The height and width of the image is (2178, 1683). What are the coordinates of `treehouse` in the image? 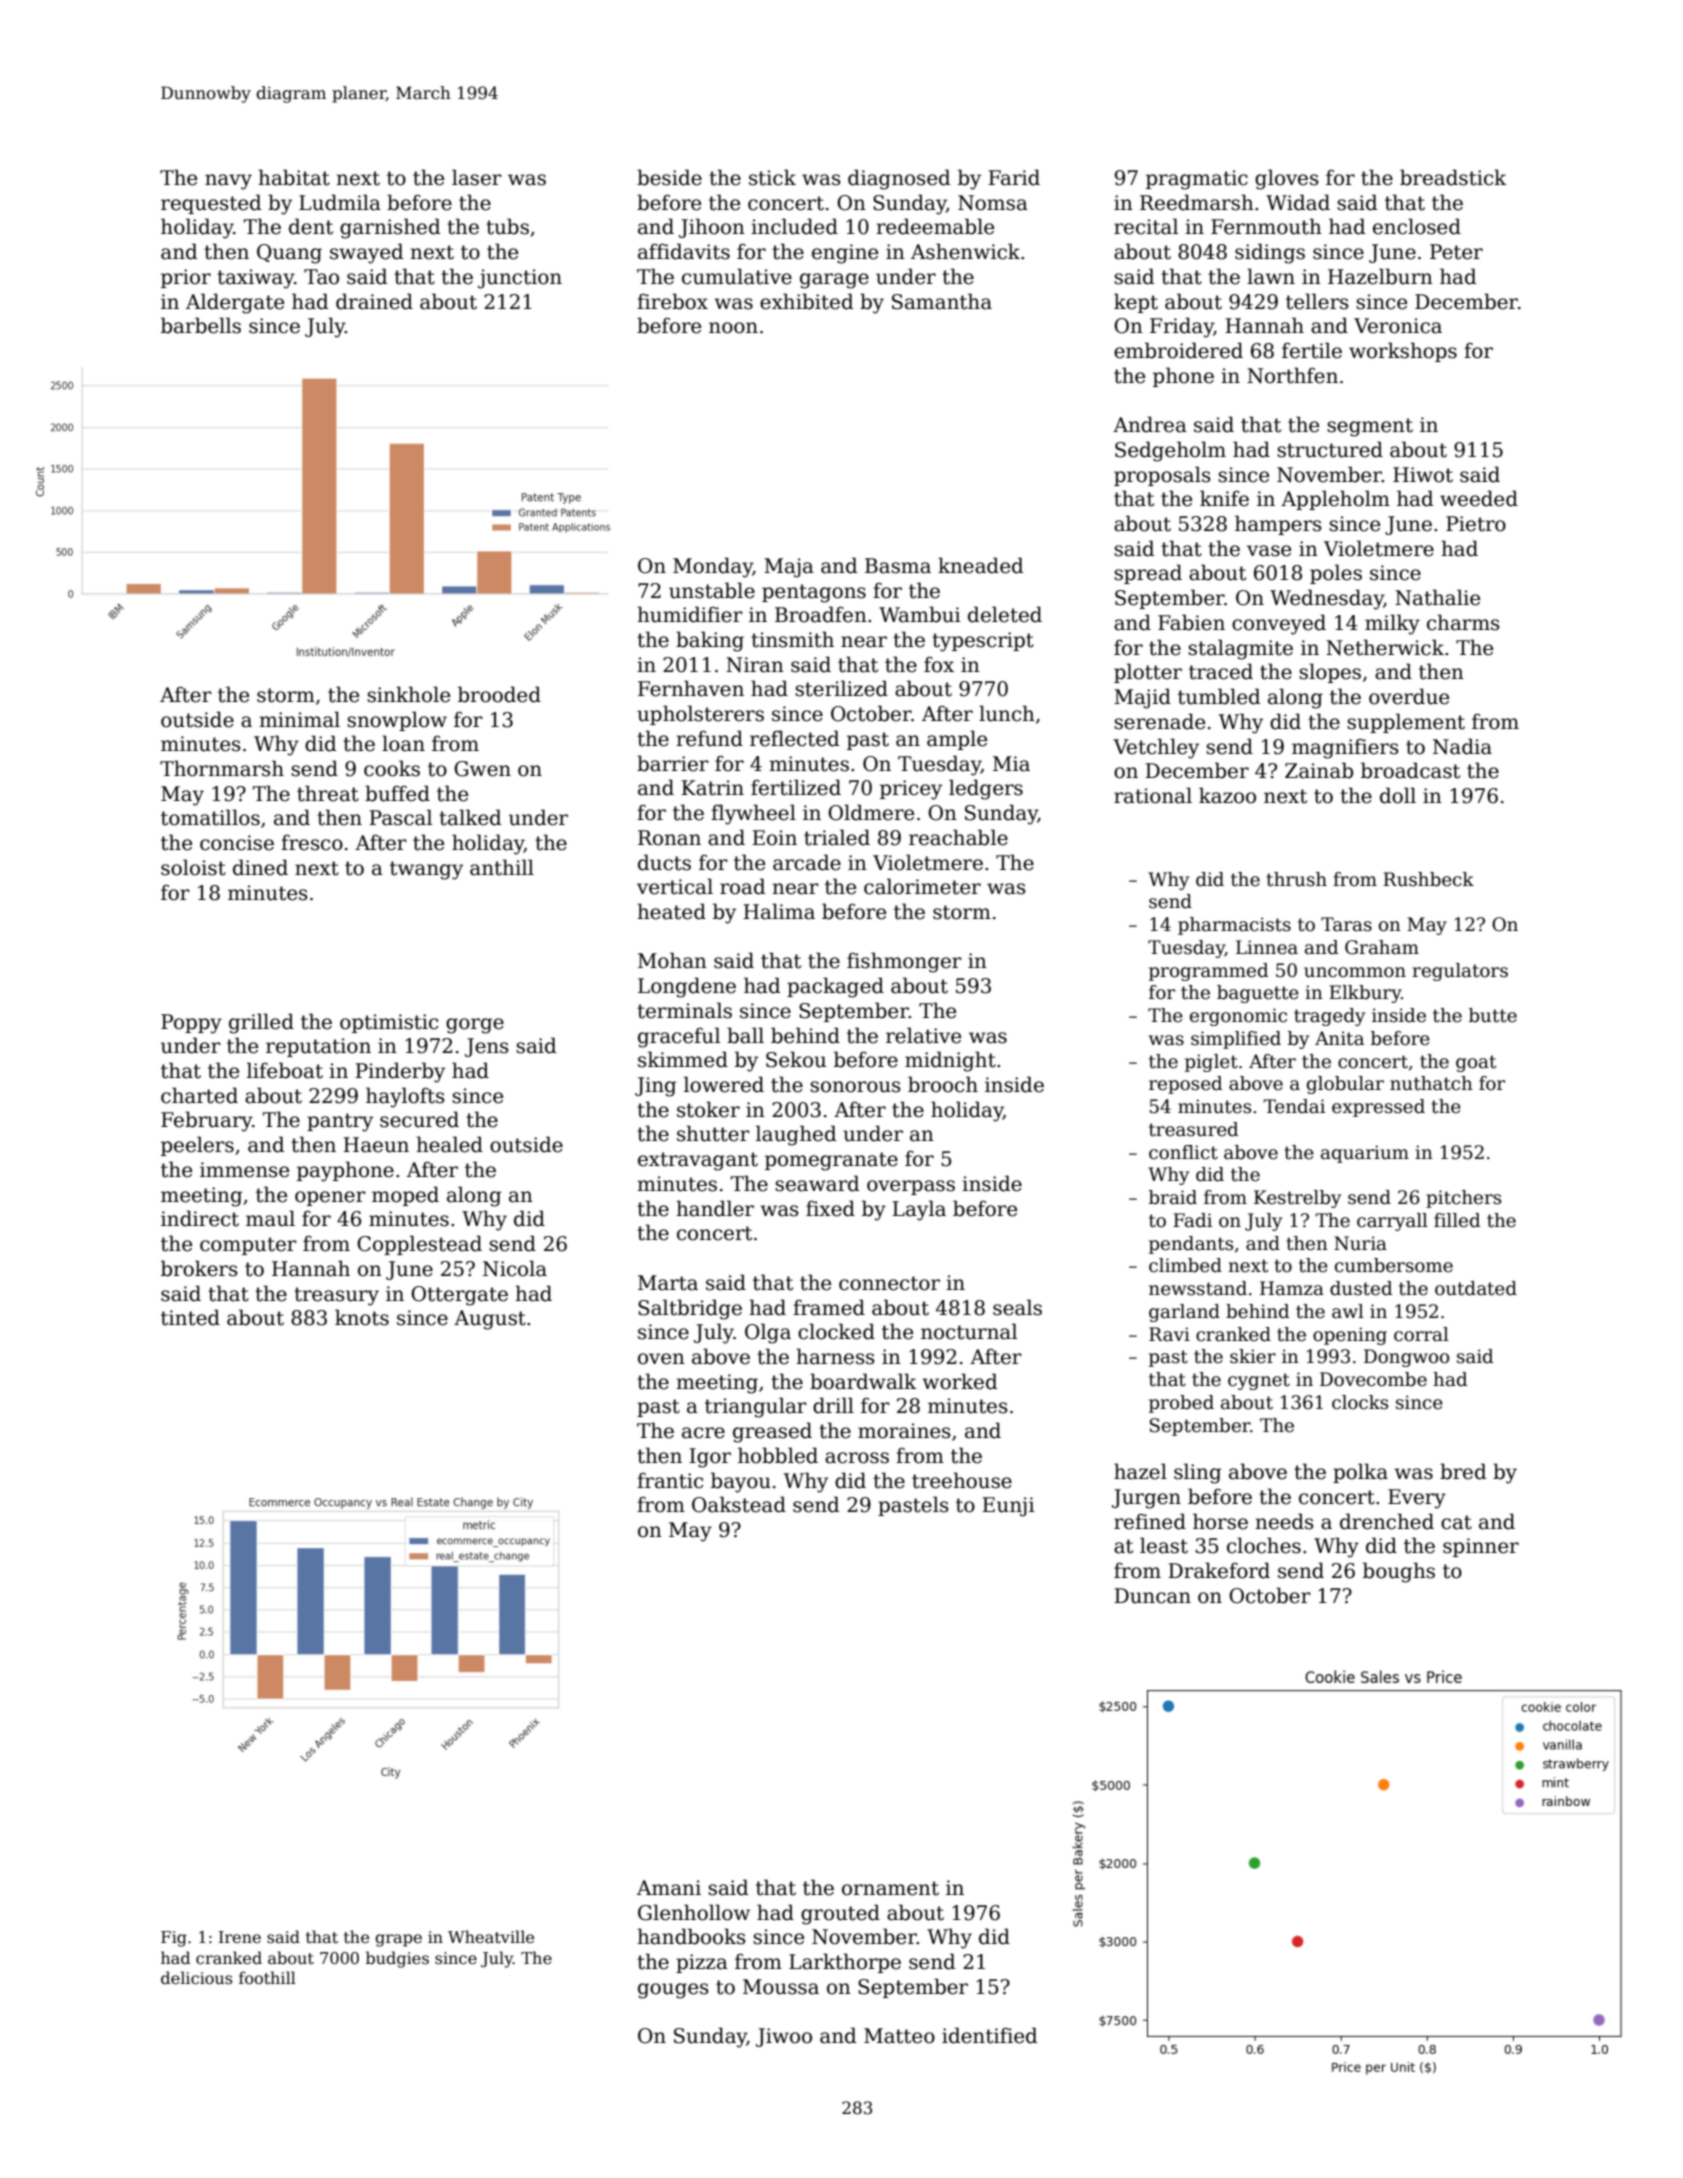 It's located at (962, 1480).
